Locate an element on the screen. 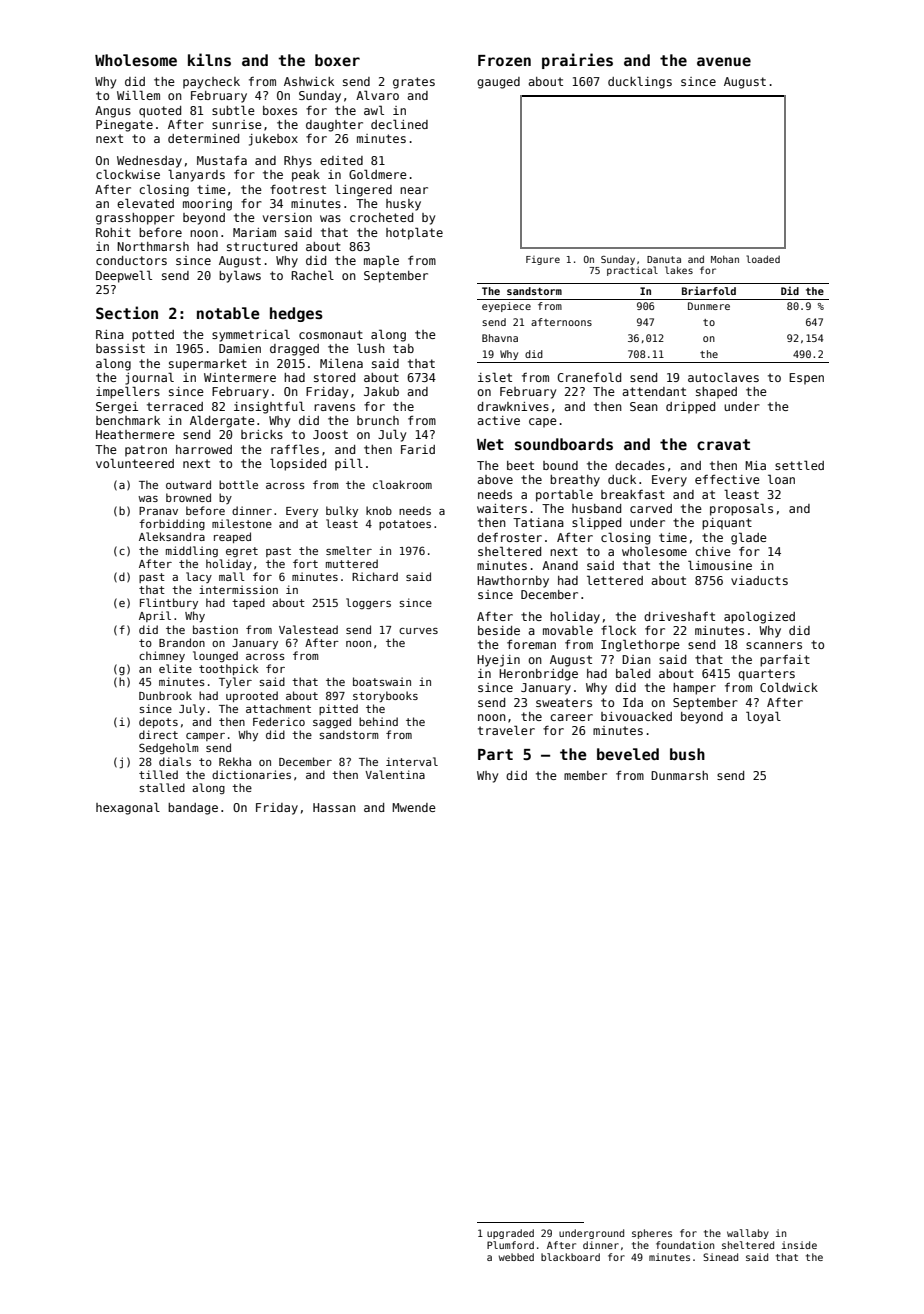  elevated is located at coordinates (145, 203).
